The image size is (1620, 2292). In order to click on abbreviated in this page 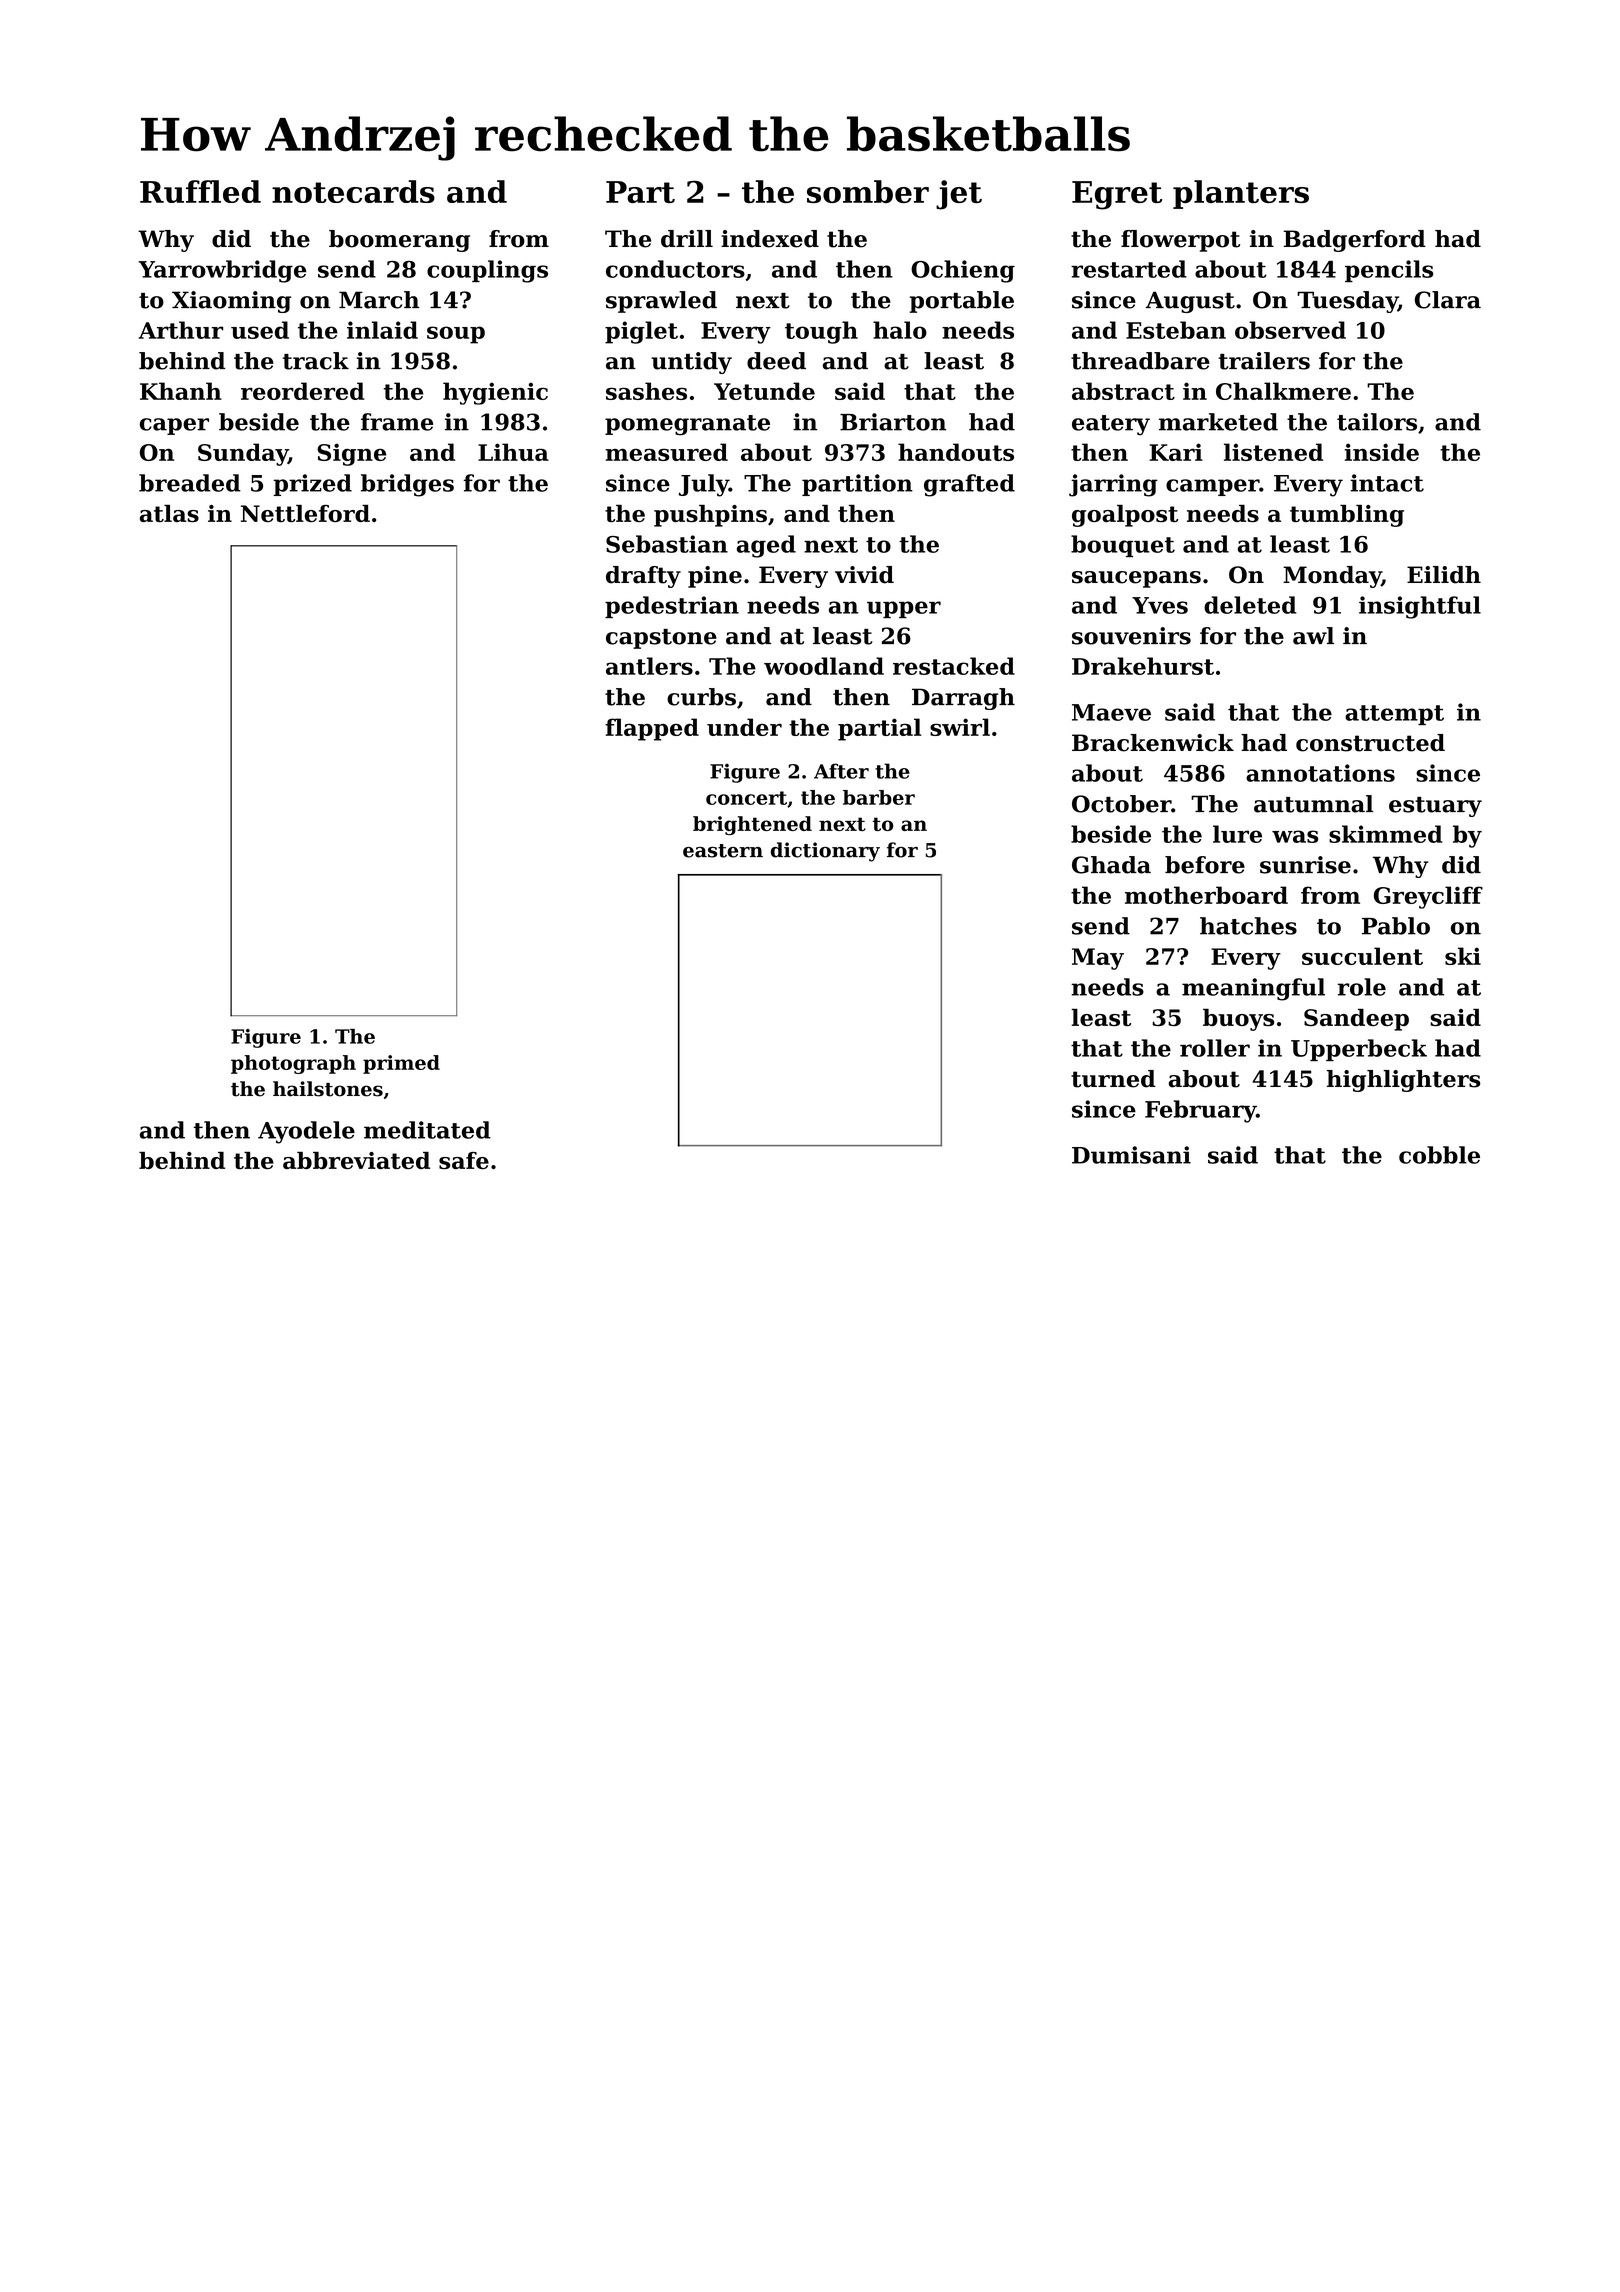, I will do `click(356, 1160)`.
